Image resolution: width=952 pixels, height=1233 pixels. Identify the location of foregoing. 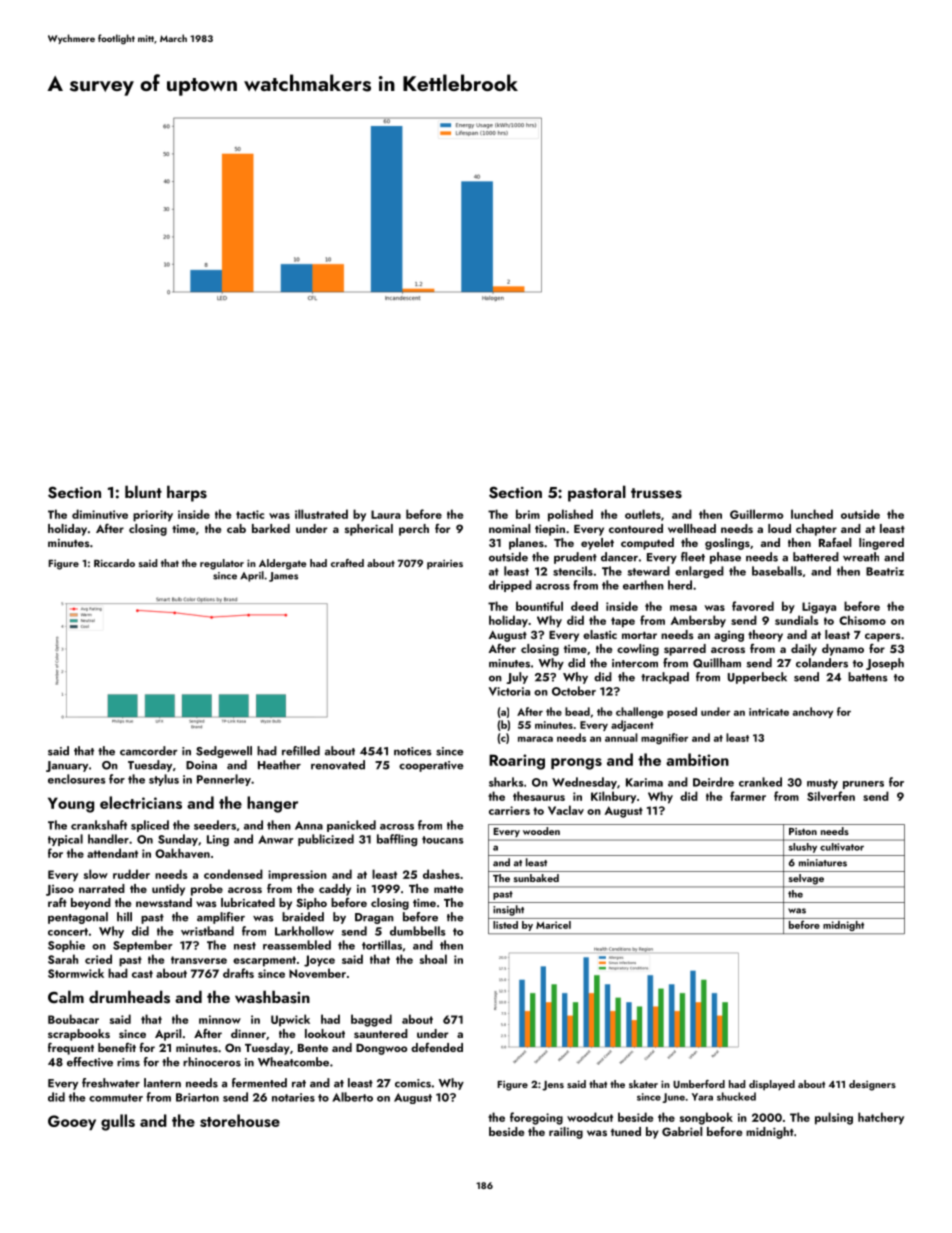
(536, 1118).
